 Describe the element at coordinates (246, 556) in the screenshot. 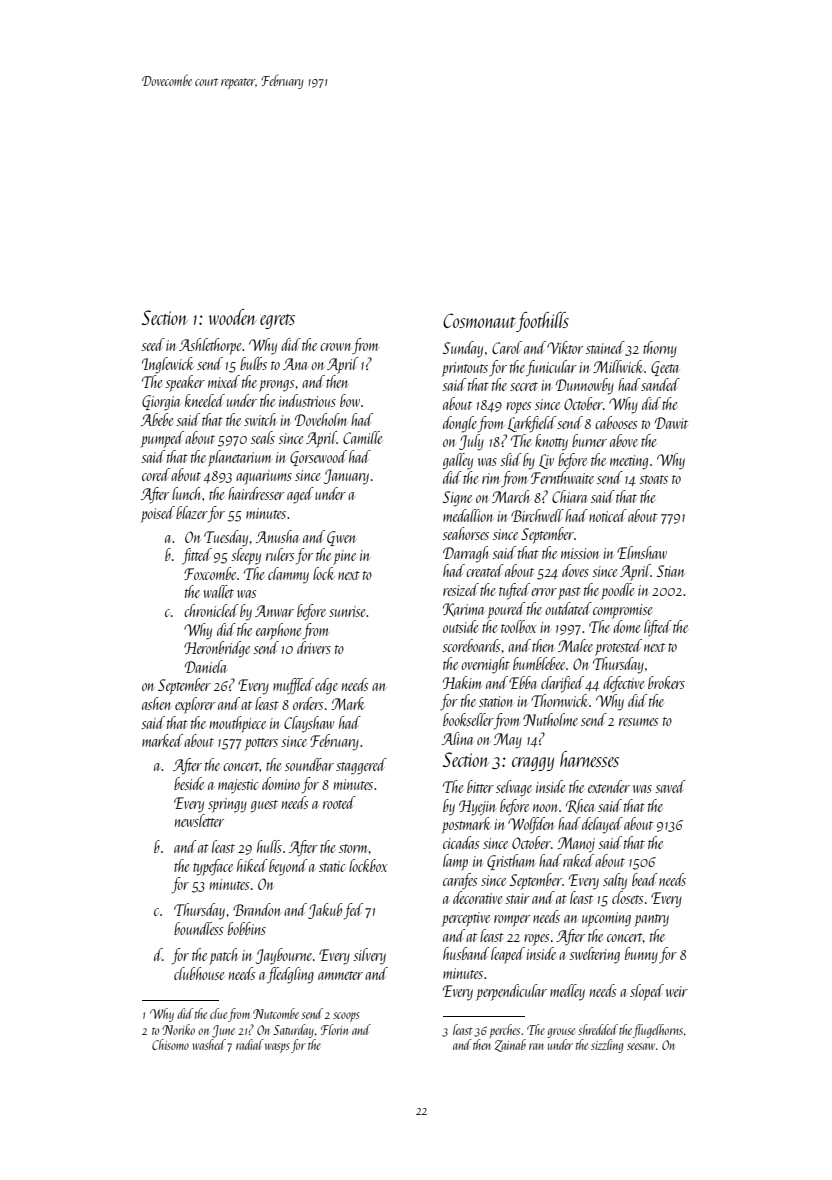

I see `sleepy` at that location.
